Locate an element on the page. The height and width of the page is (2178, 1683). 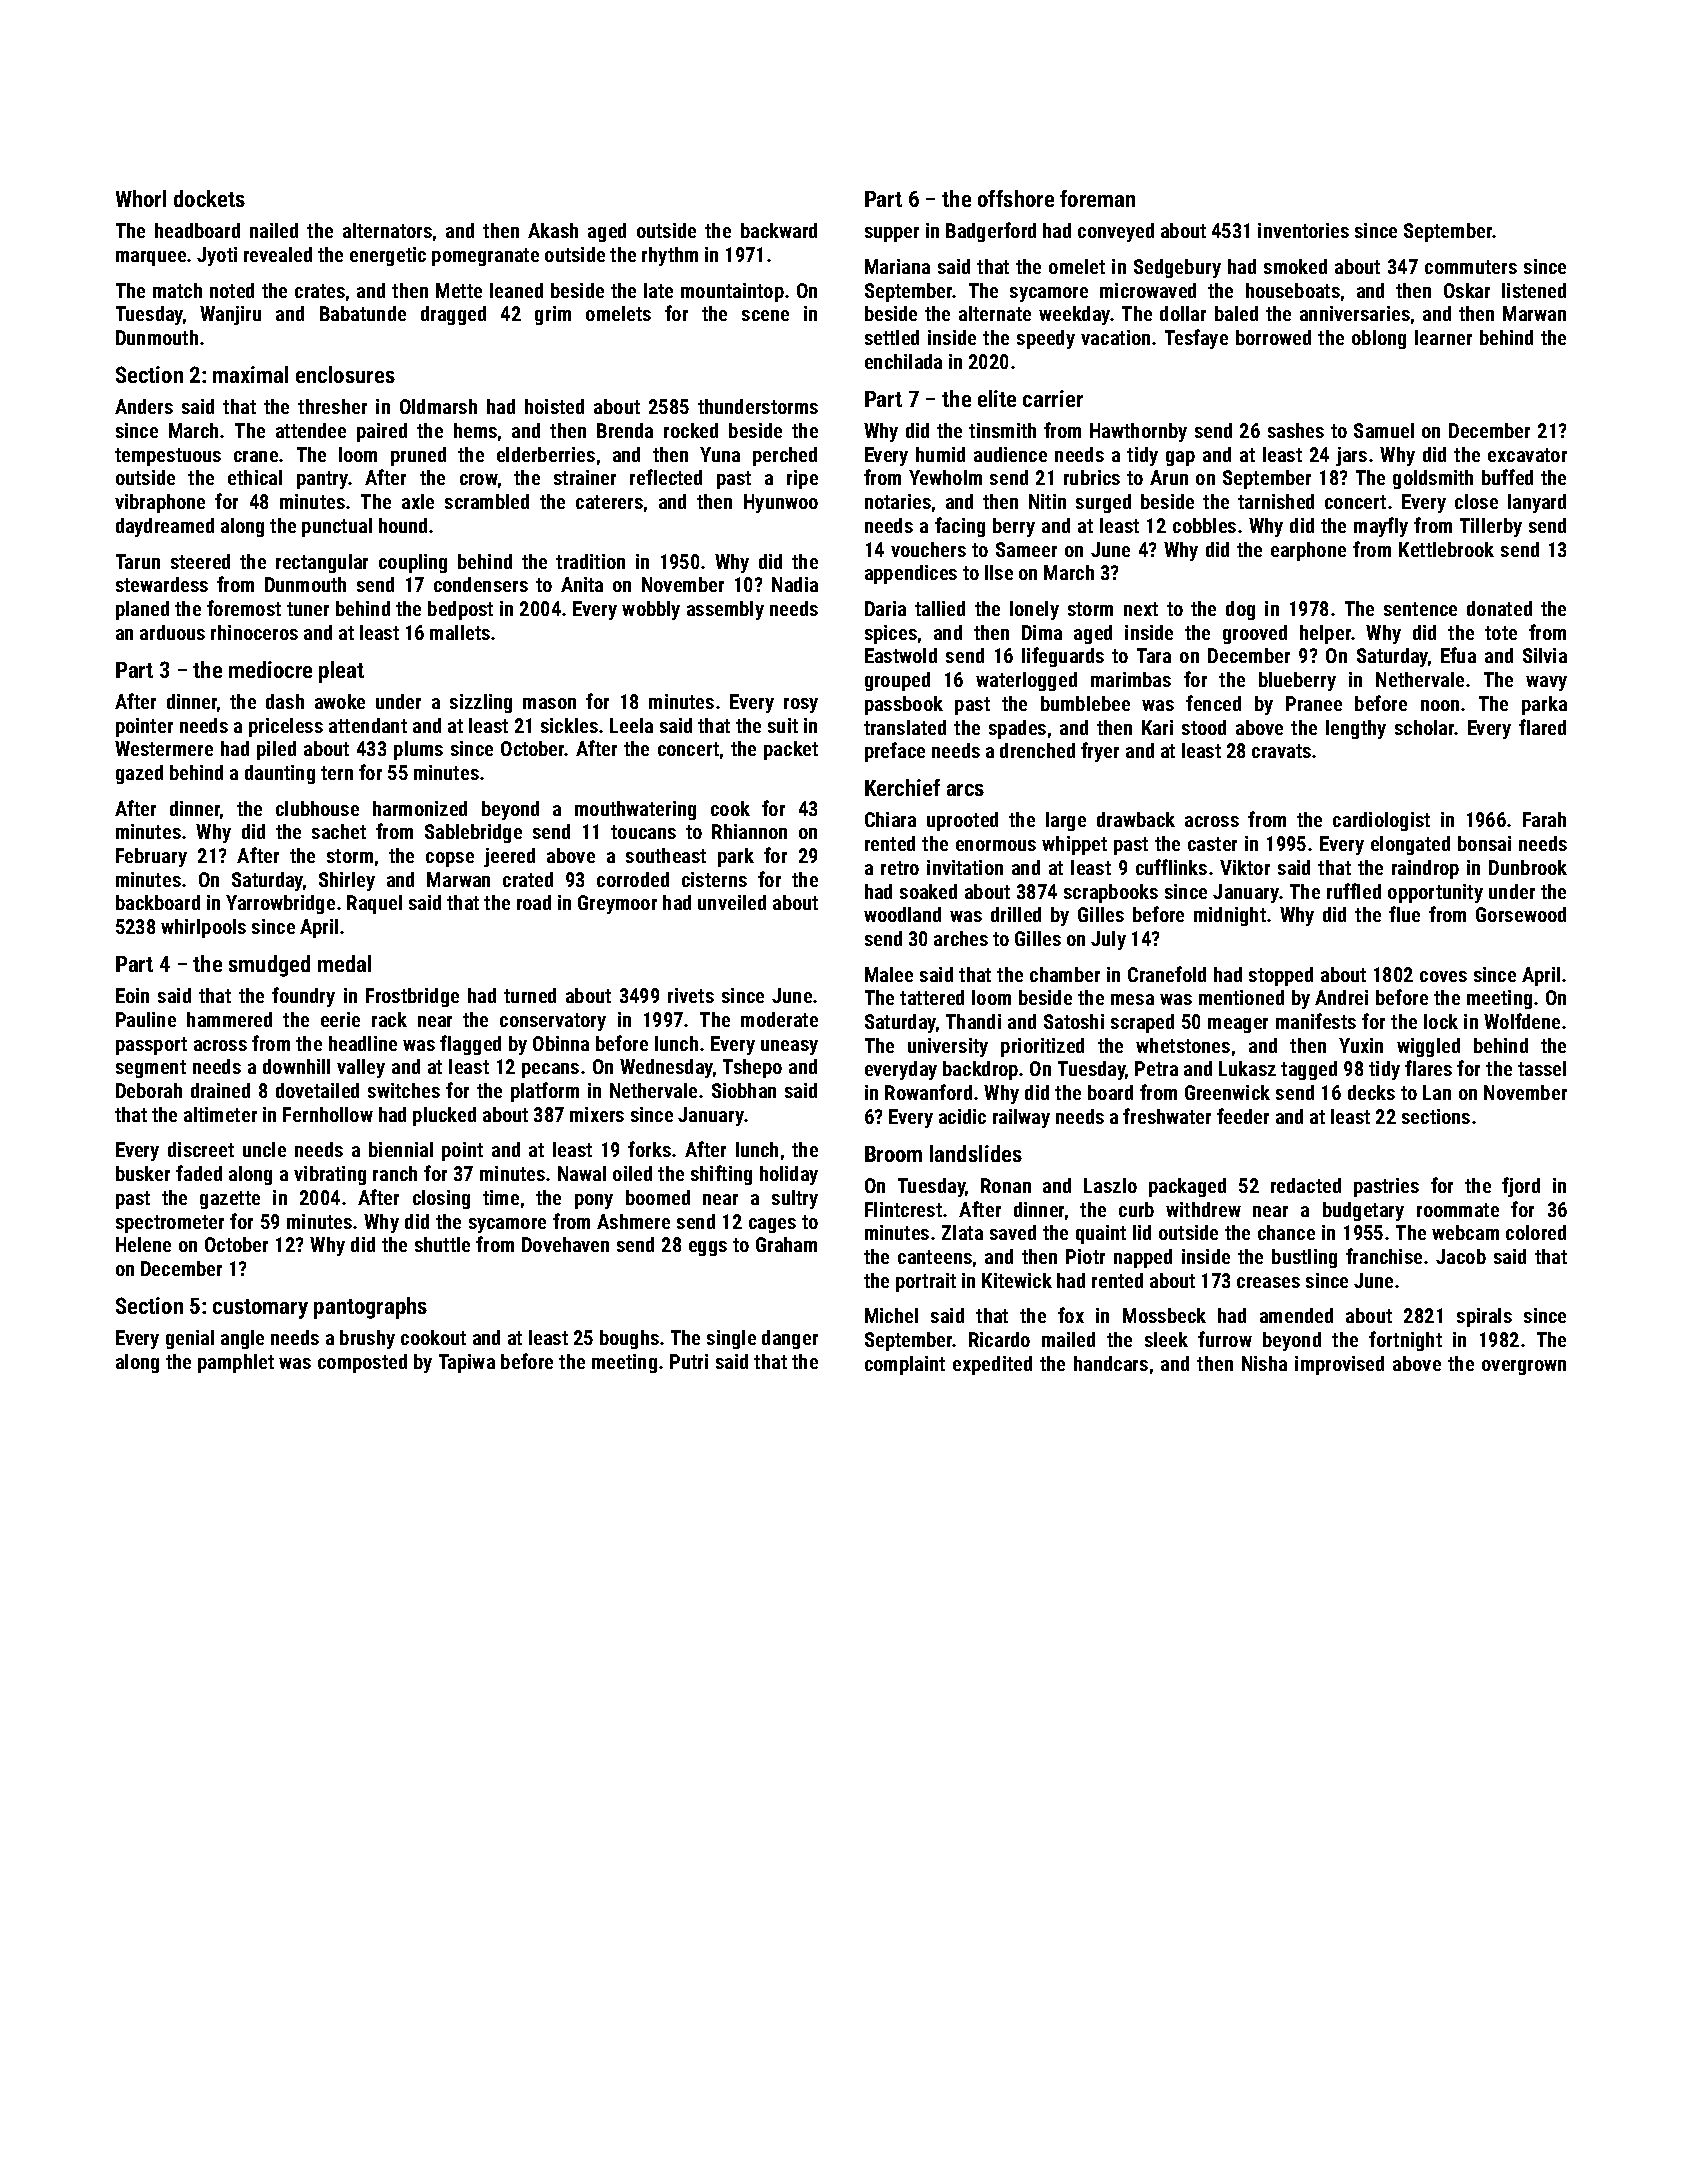
Malee is located at coordinates (889, 974).
